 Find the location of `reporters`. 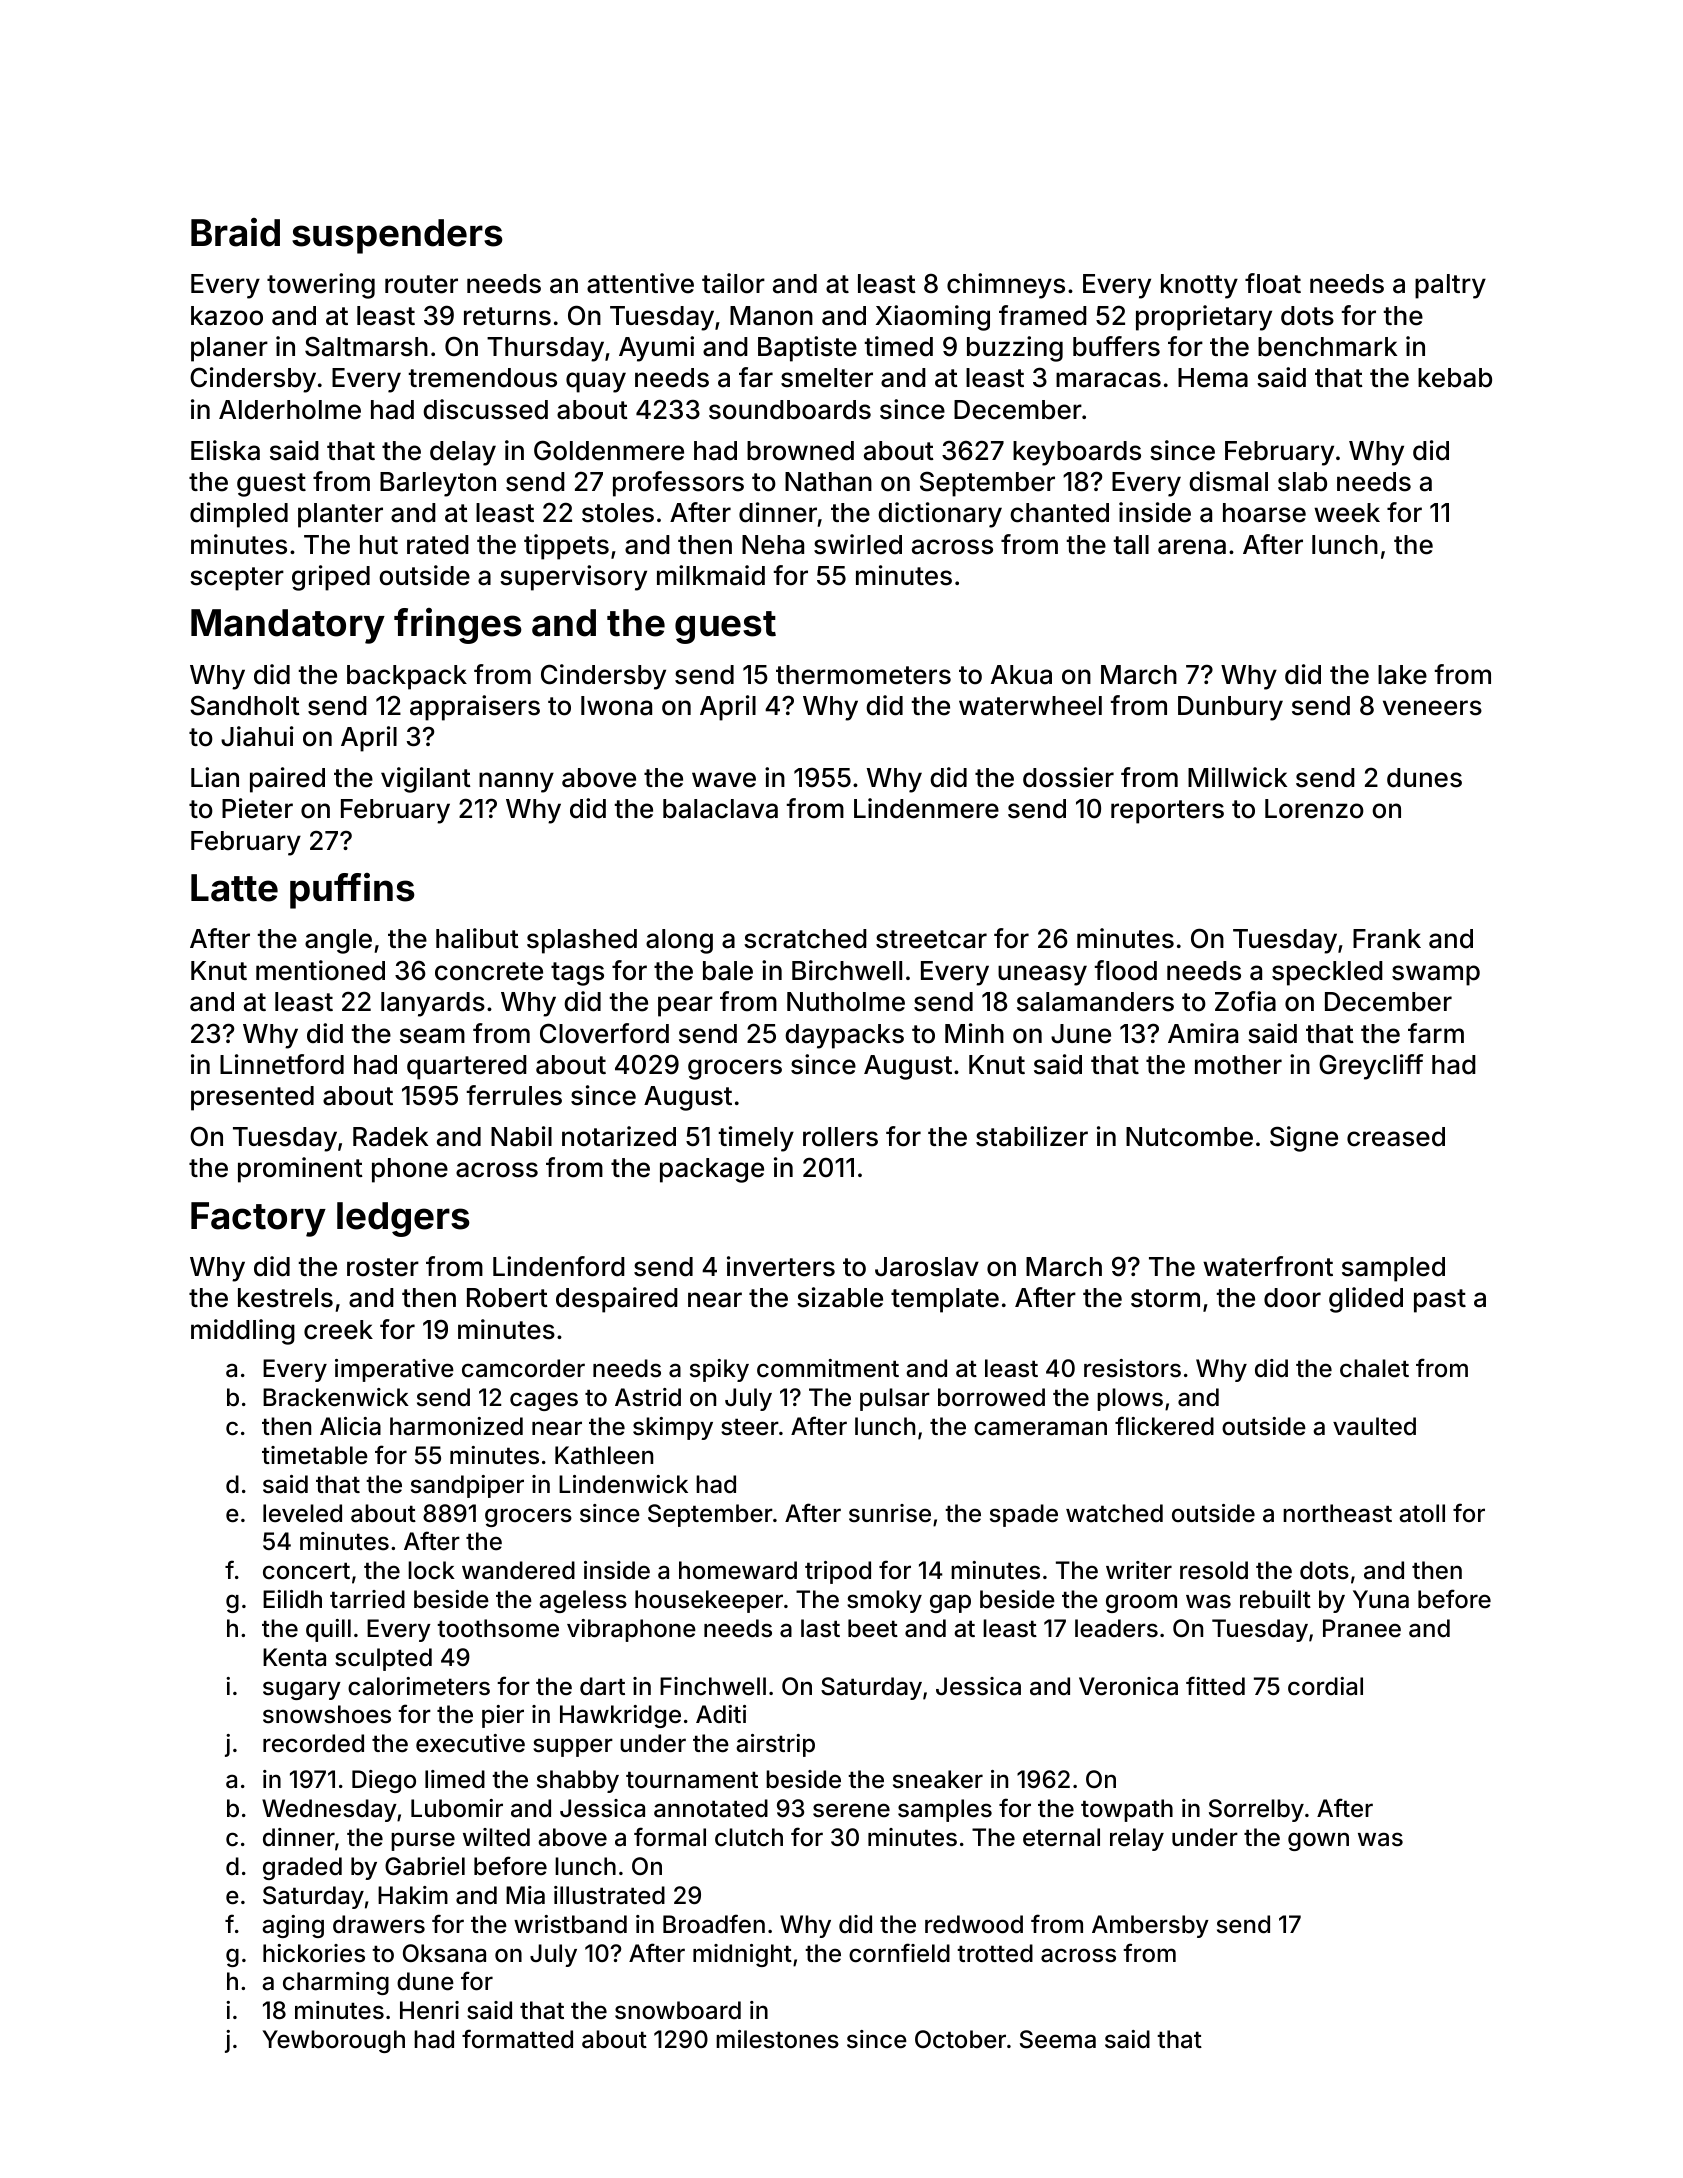

reporters is located at coordinates (1167, 812).
